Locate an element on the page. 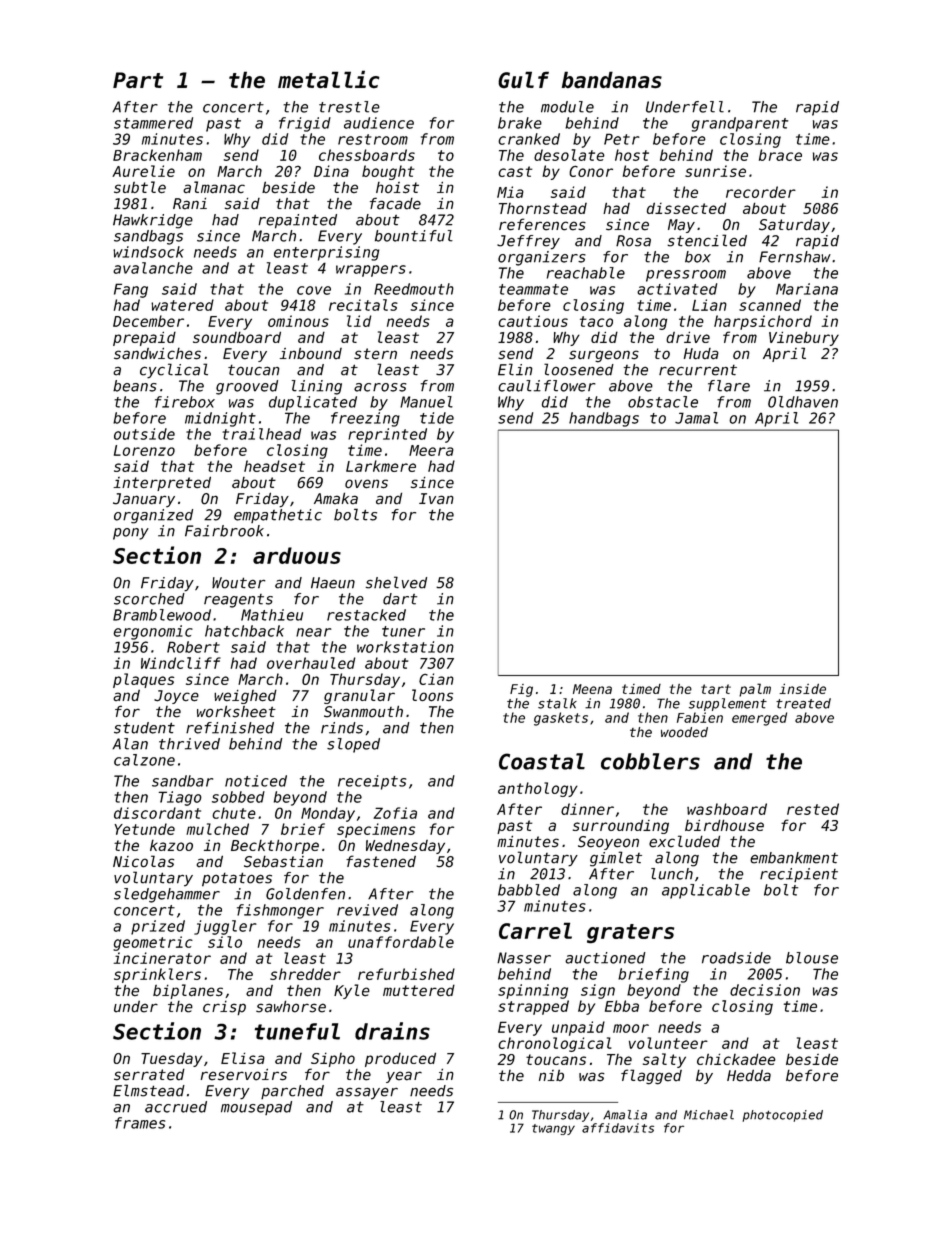 The image size is (952, 1233). crisp is located at coordinates (224, 1008).
